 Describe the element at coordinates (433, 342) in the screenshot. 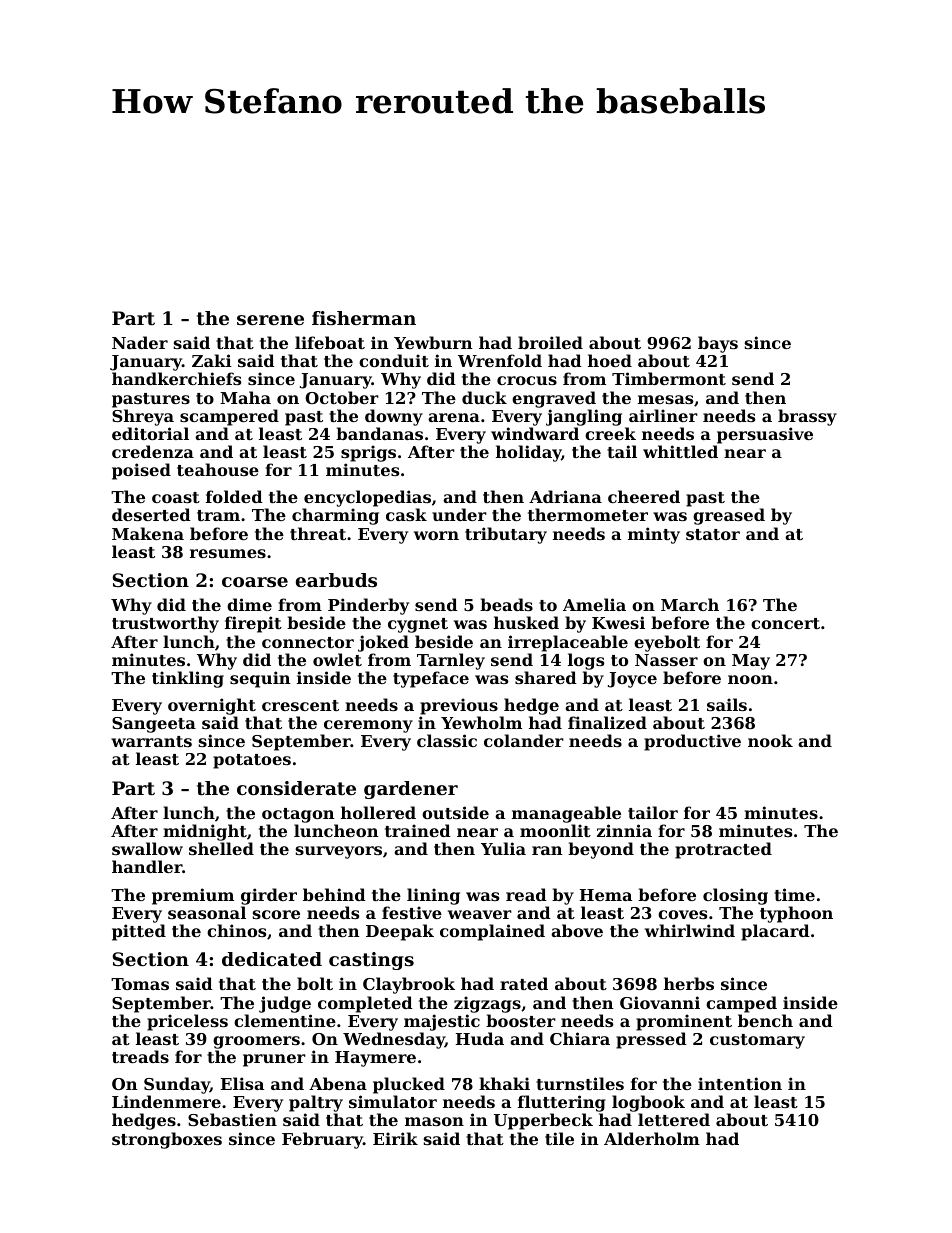

I see `Yewburn` at that location.
